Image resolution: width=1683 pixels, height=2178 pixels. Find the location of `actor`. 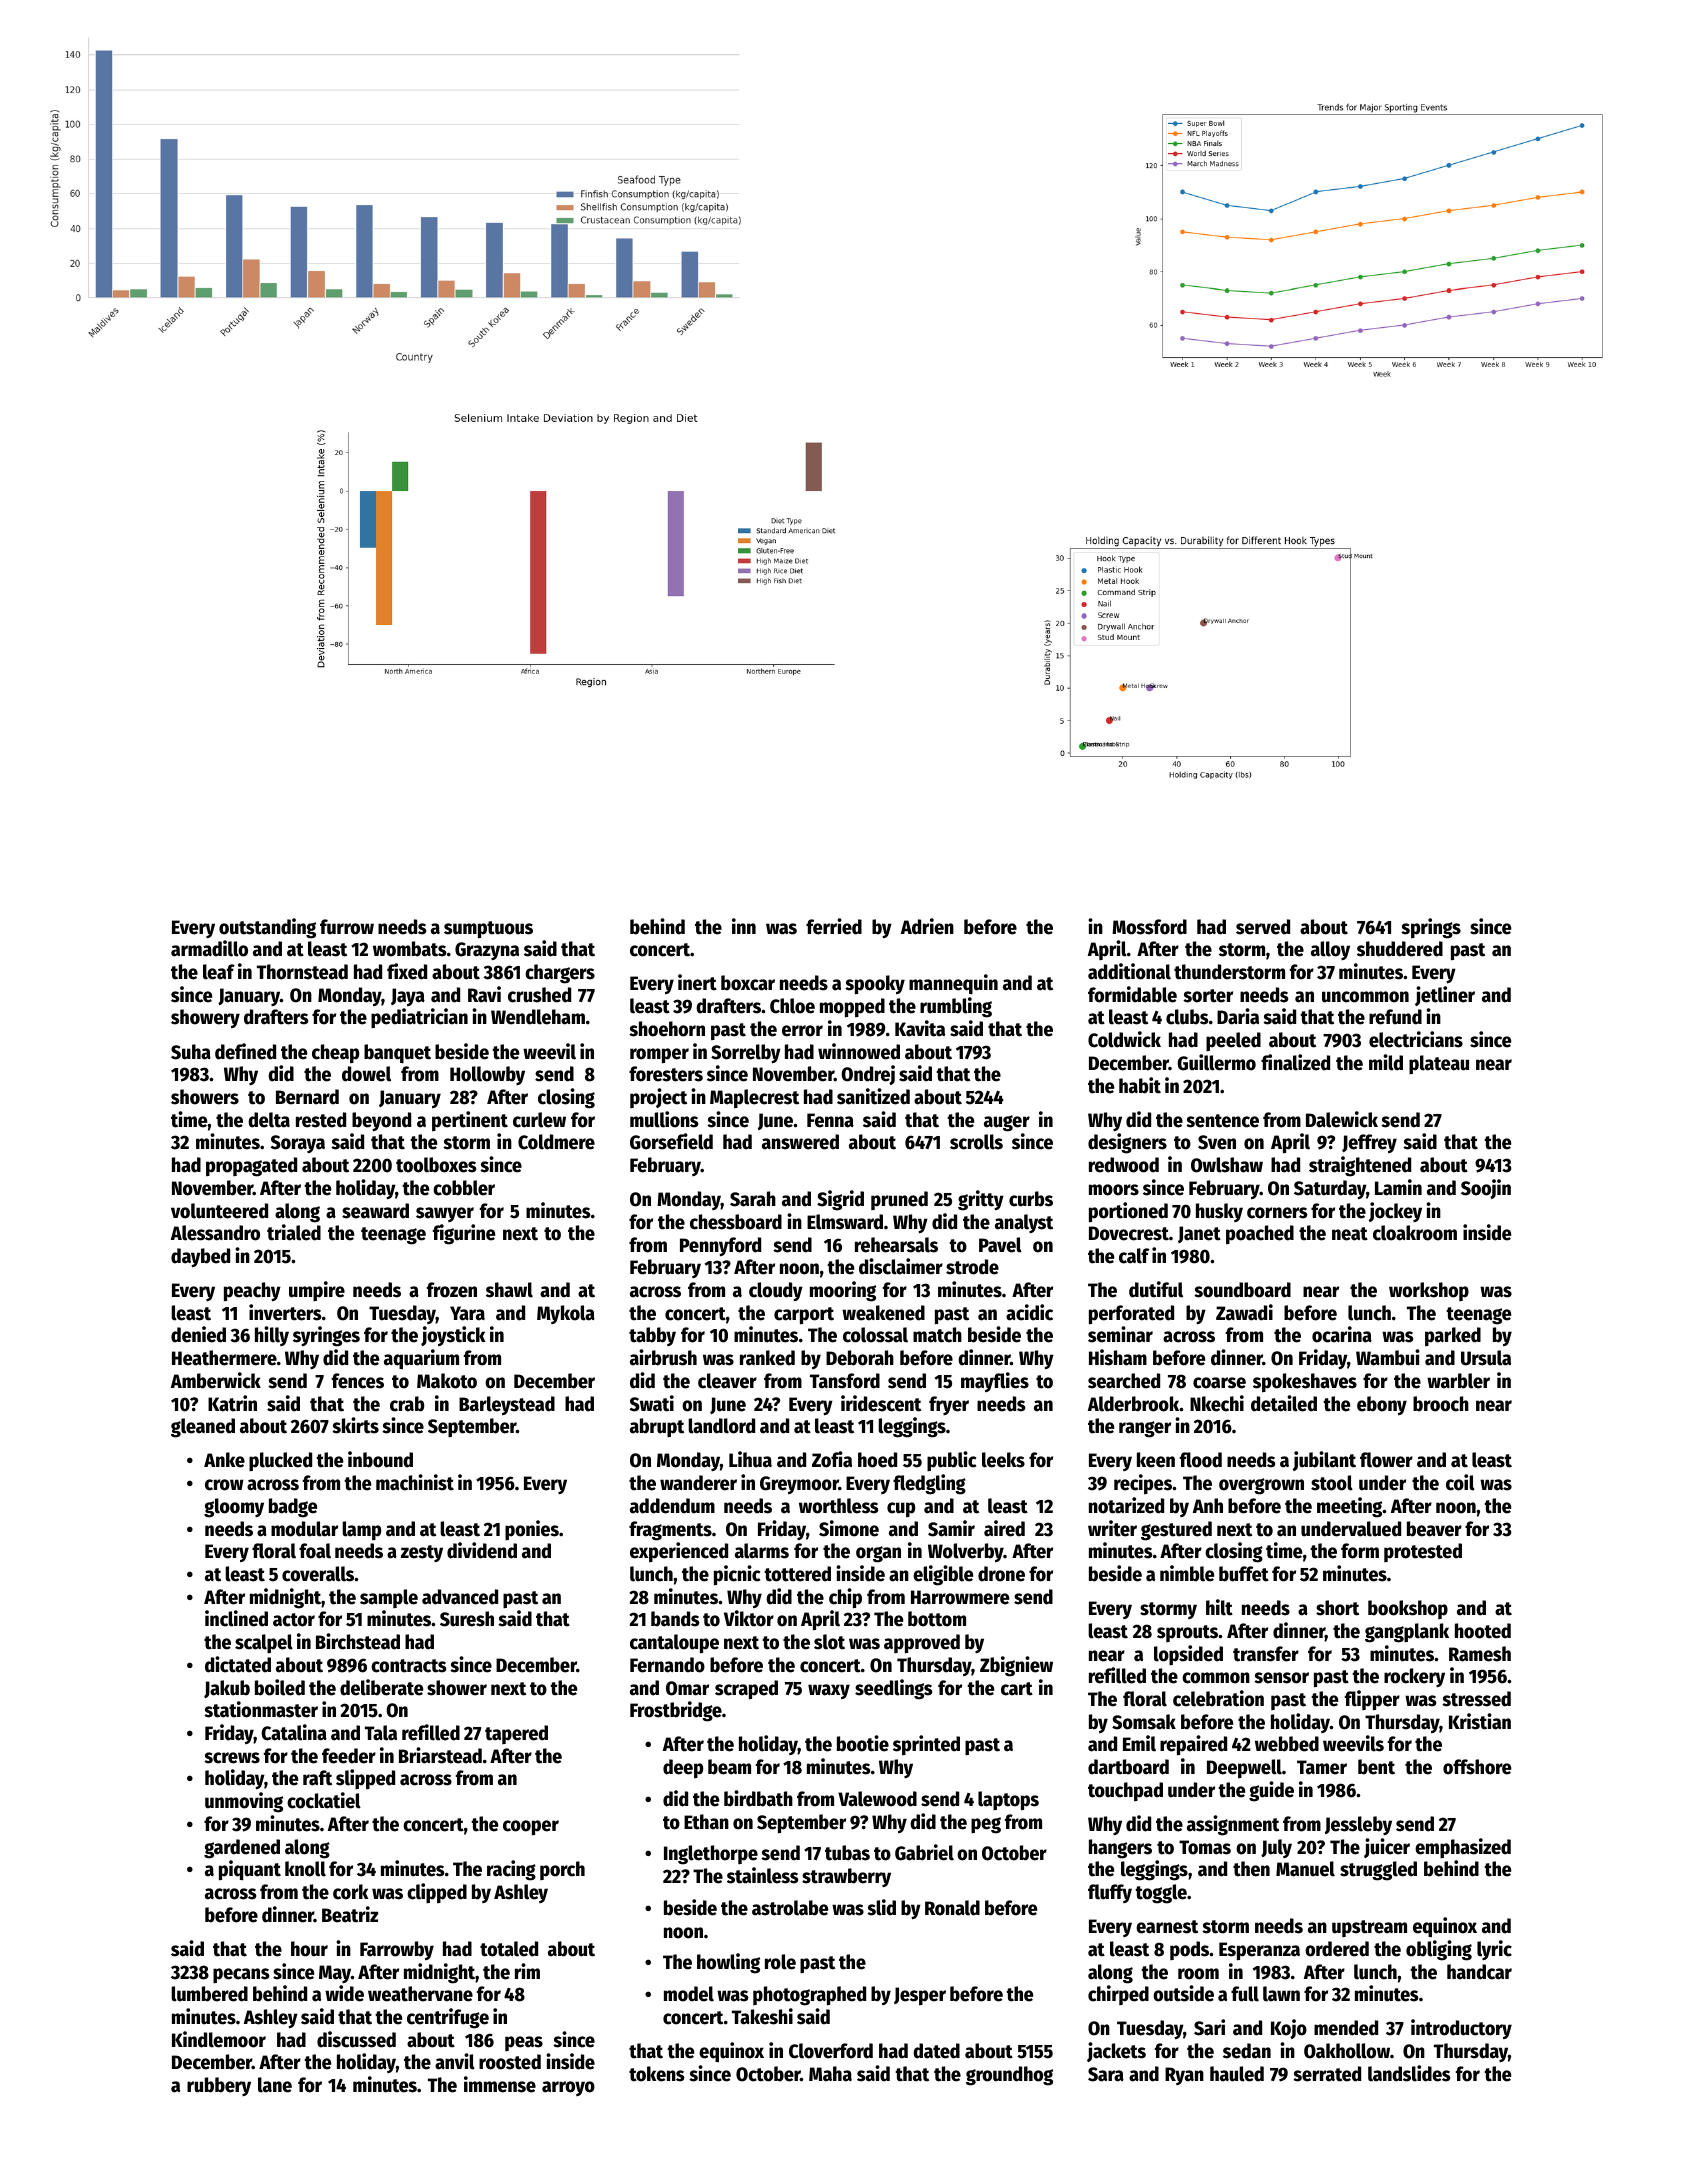

actor is located at coordinates (294, 1620).
